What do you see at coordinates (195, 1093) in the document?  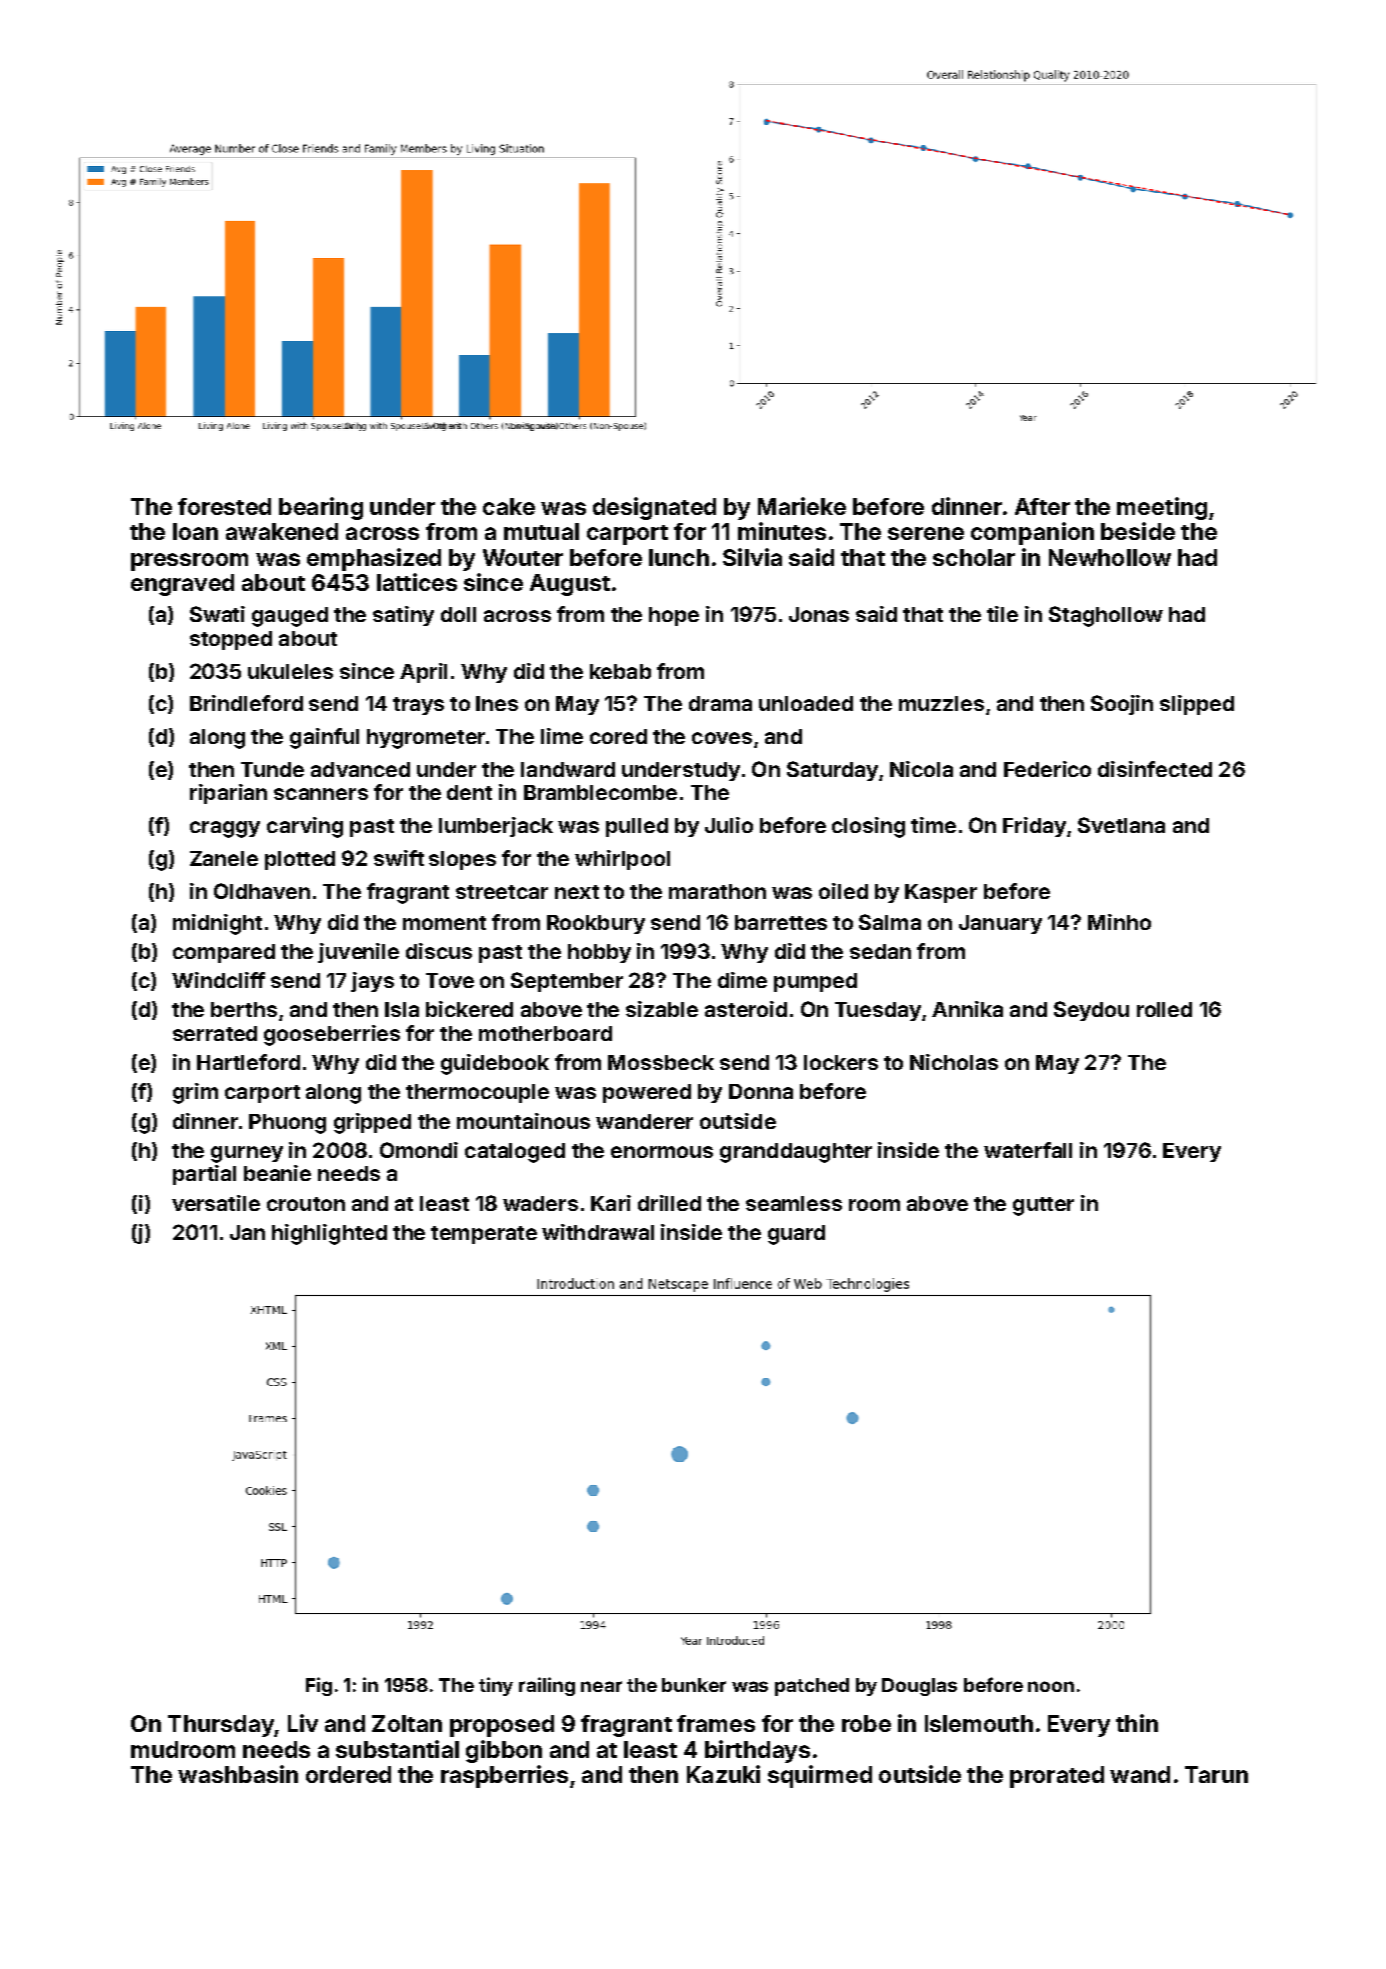 I see `grim` at bounding box center [195, 1093].
